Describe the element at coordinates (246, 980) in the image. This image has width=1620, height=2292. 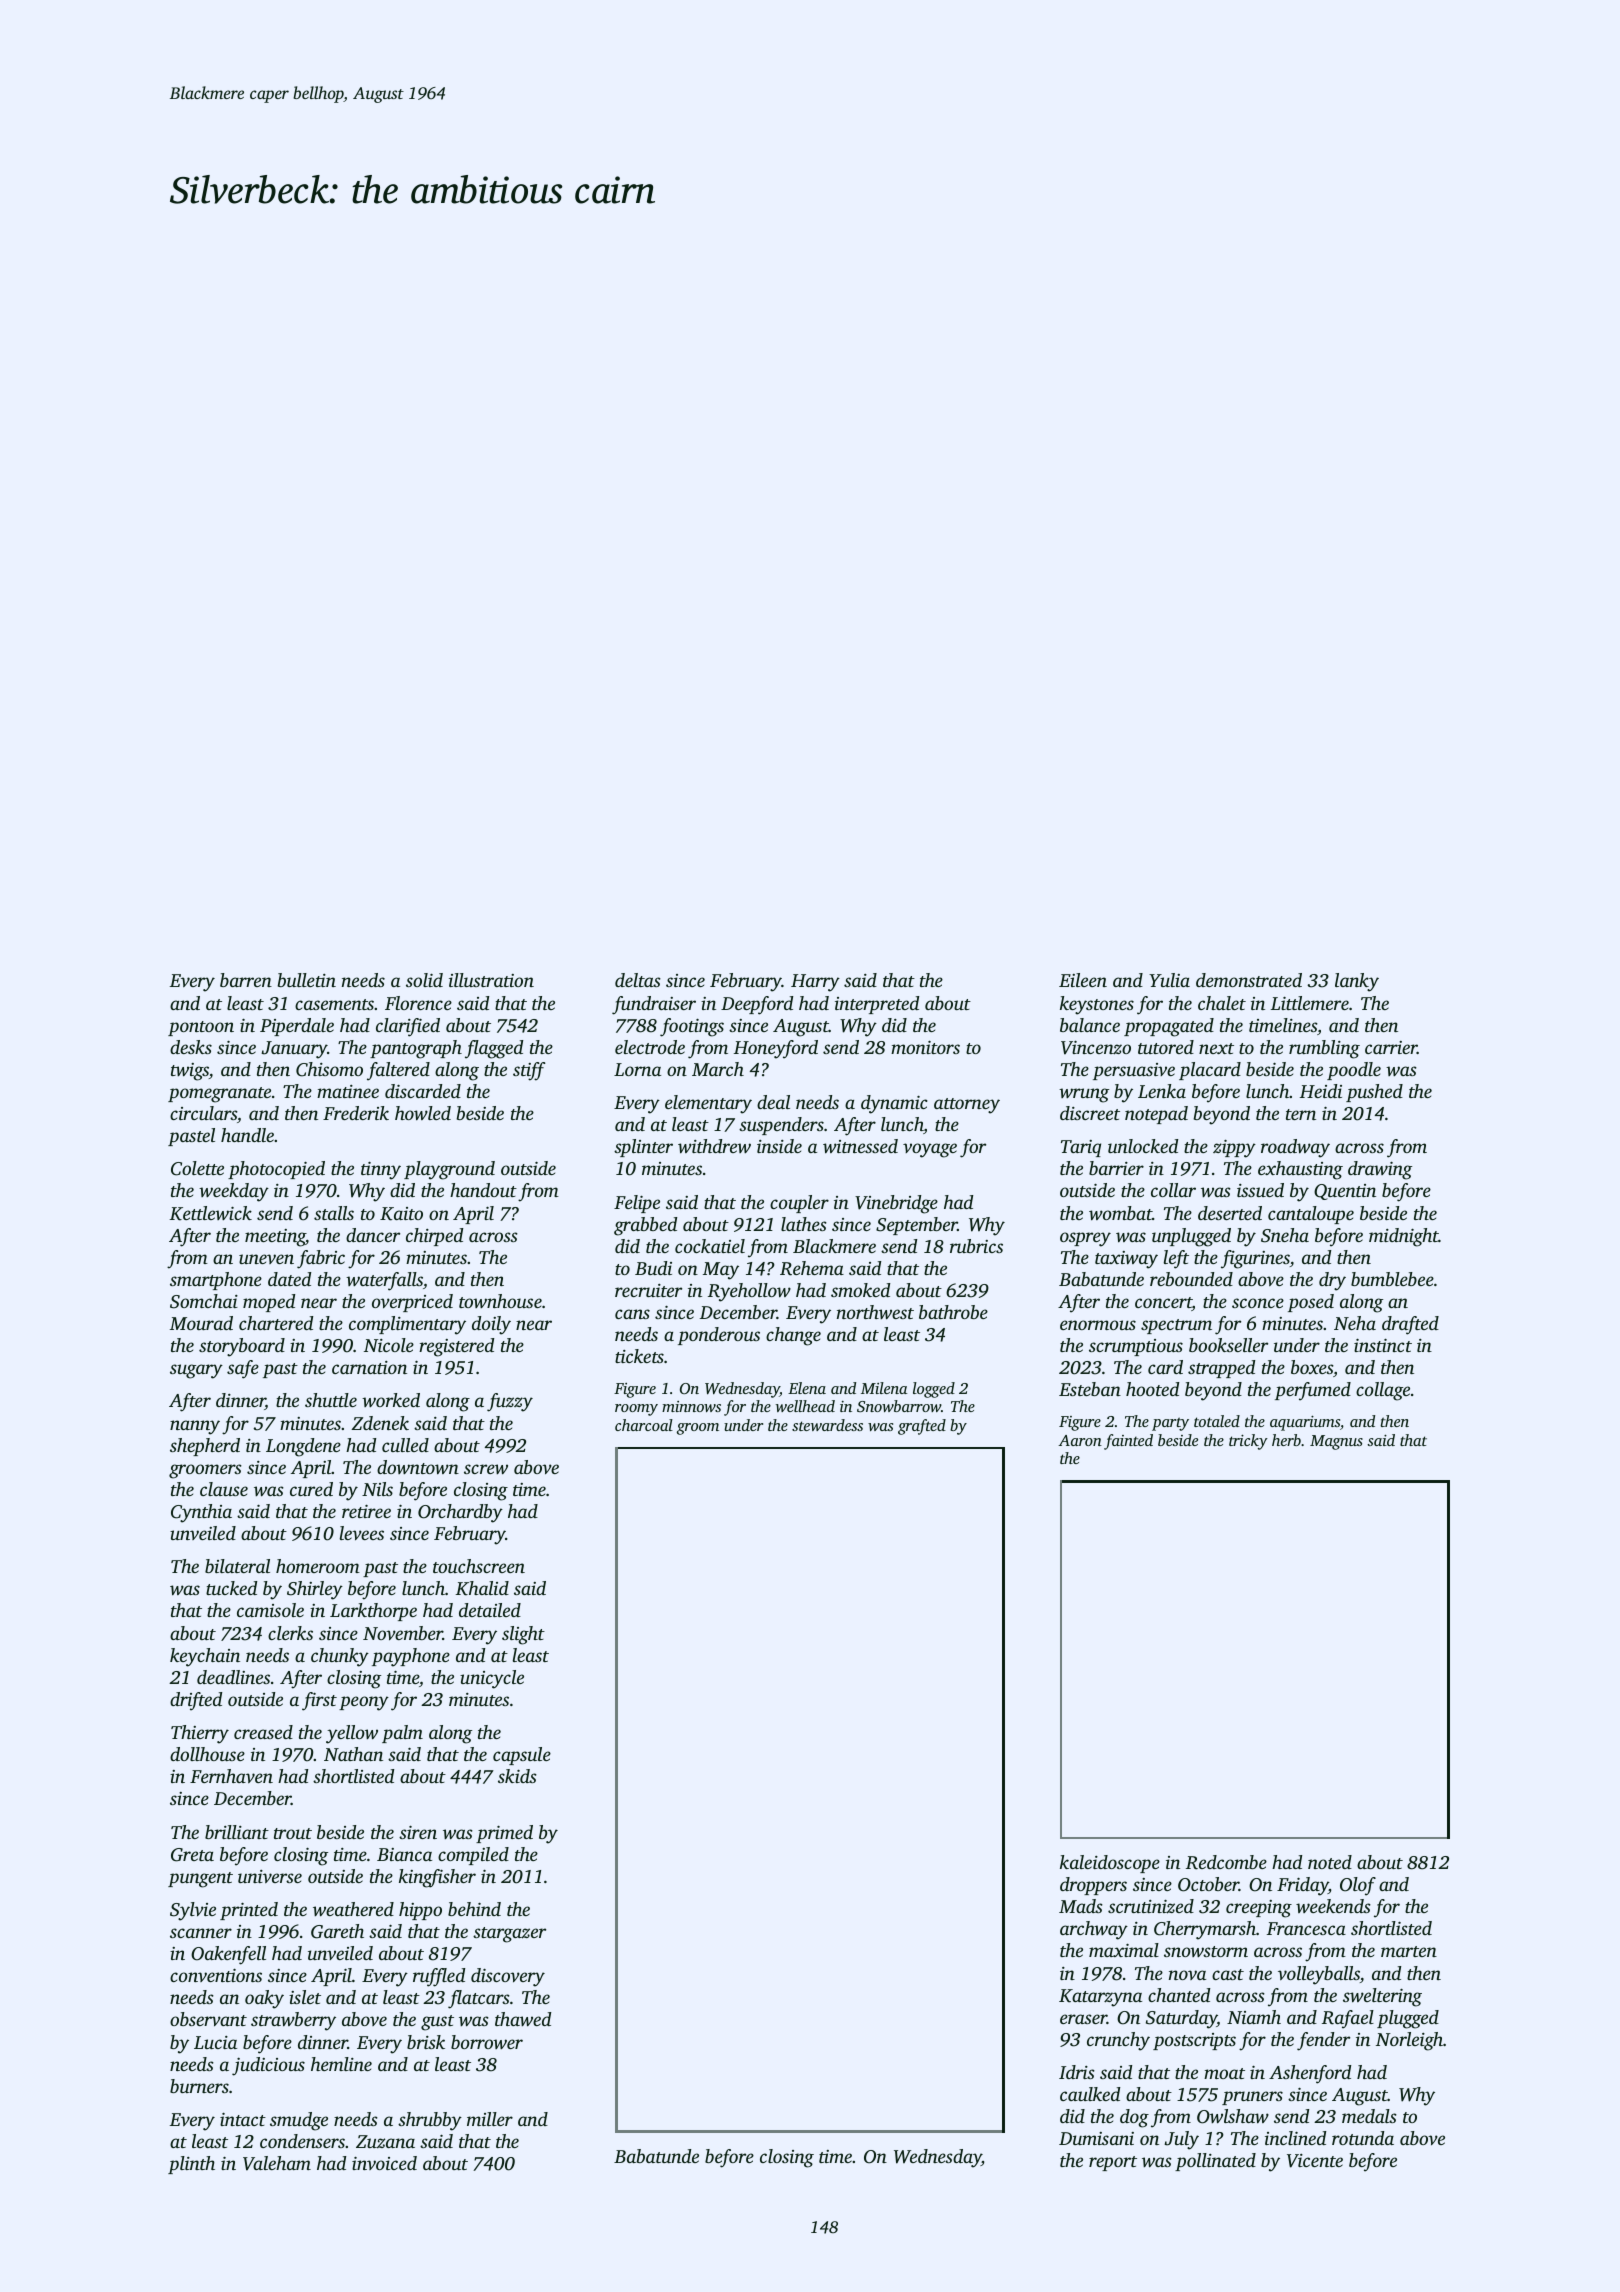
I see `barren` at that location.
